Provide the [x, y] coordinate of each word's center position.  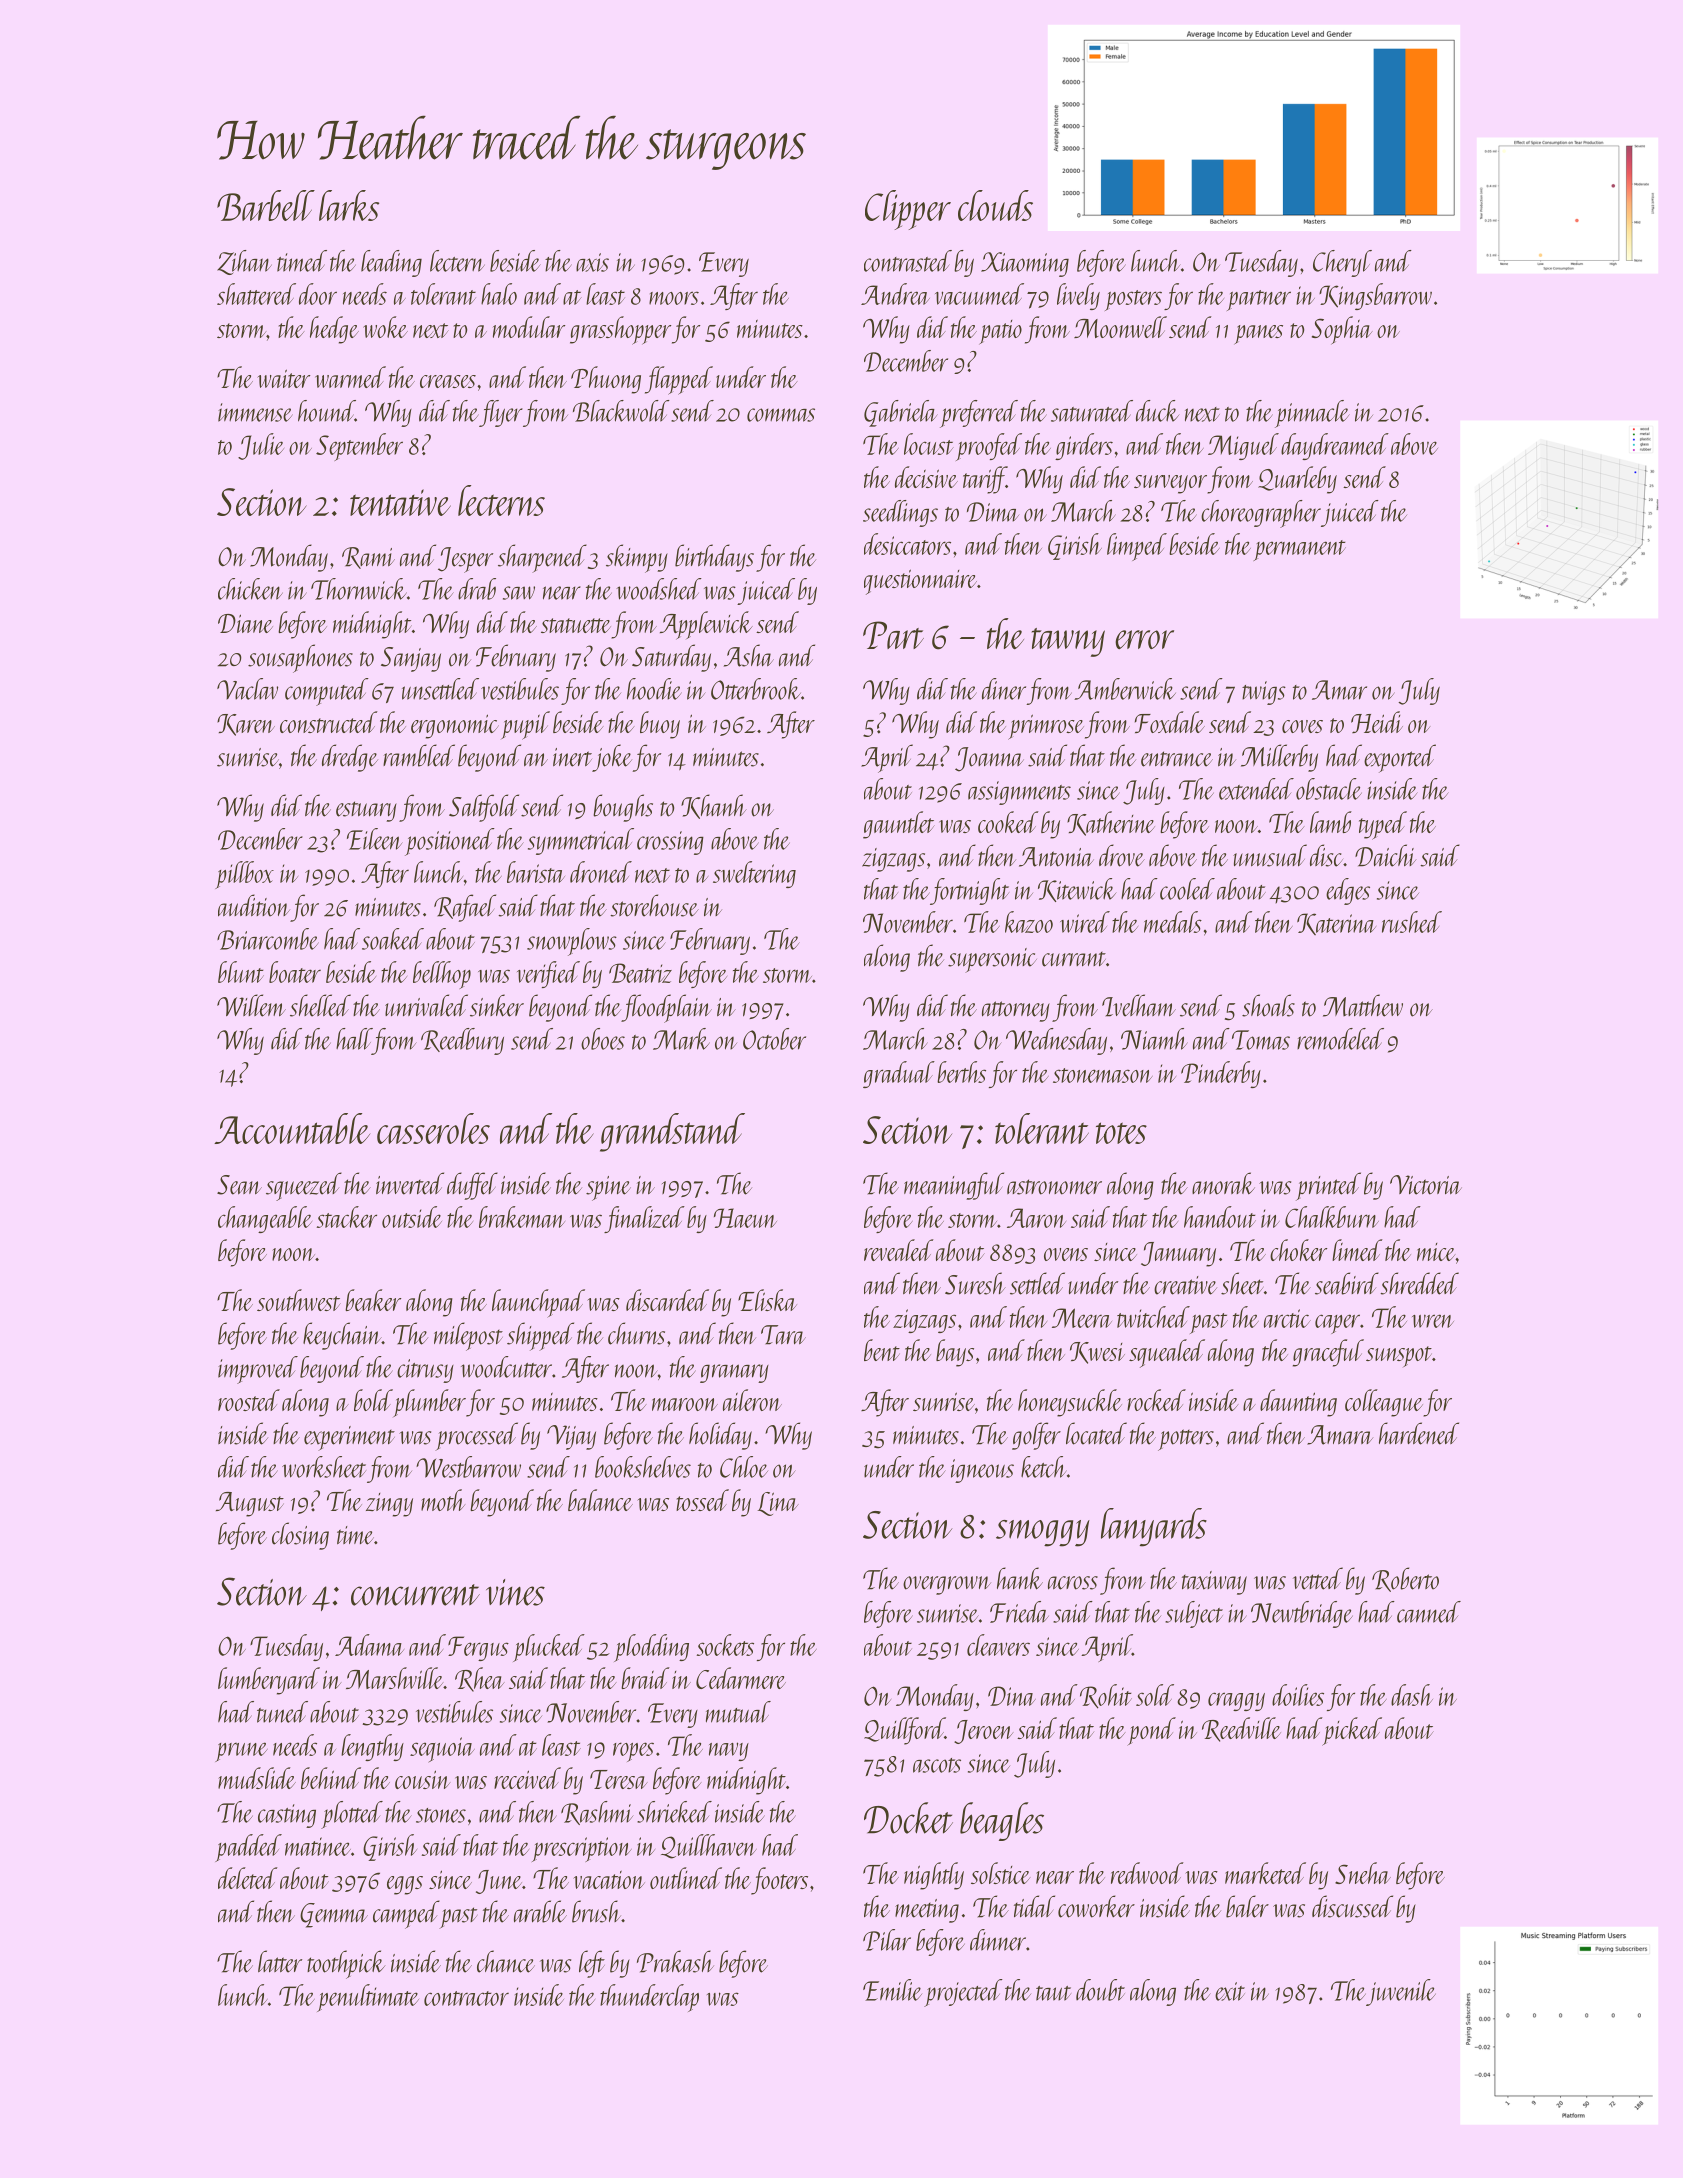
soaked [393, 939]
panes [1258, 335]
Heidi [1377, 722]
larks [349, 205]
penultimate [368, 1998]
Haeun [745, 1218]
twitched [1153, 1317]
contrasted [908, 261]
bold [373, 1400]
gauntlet [899, 825]
